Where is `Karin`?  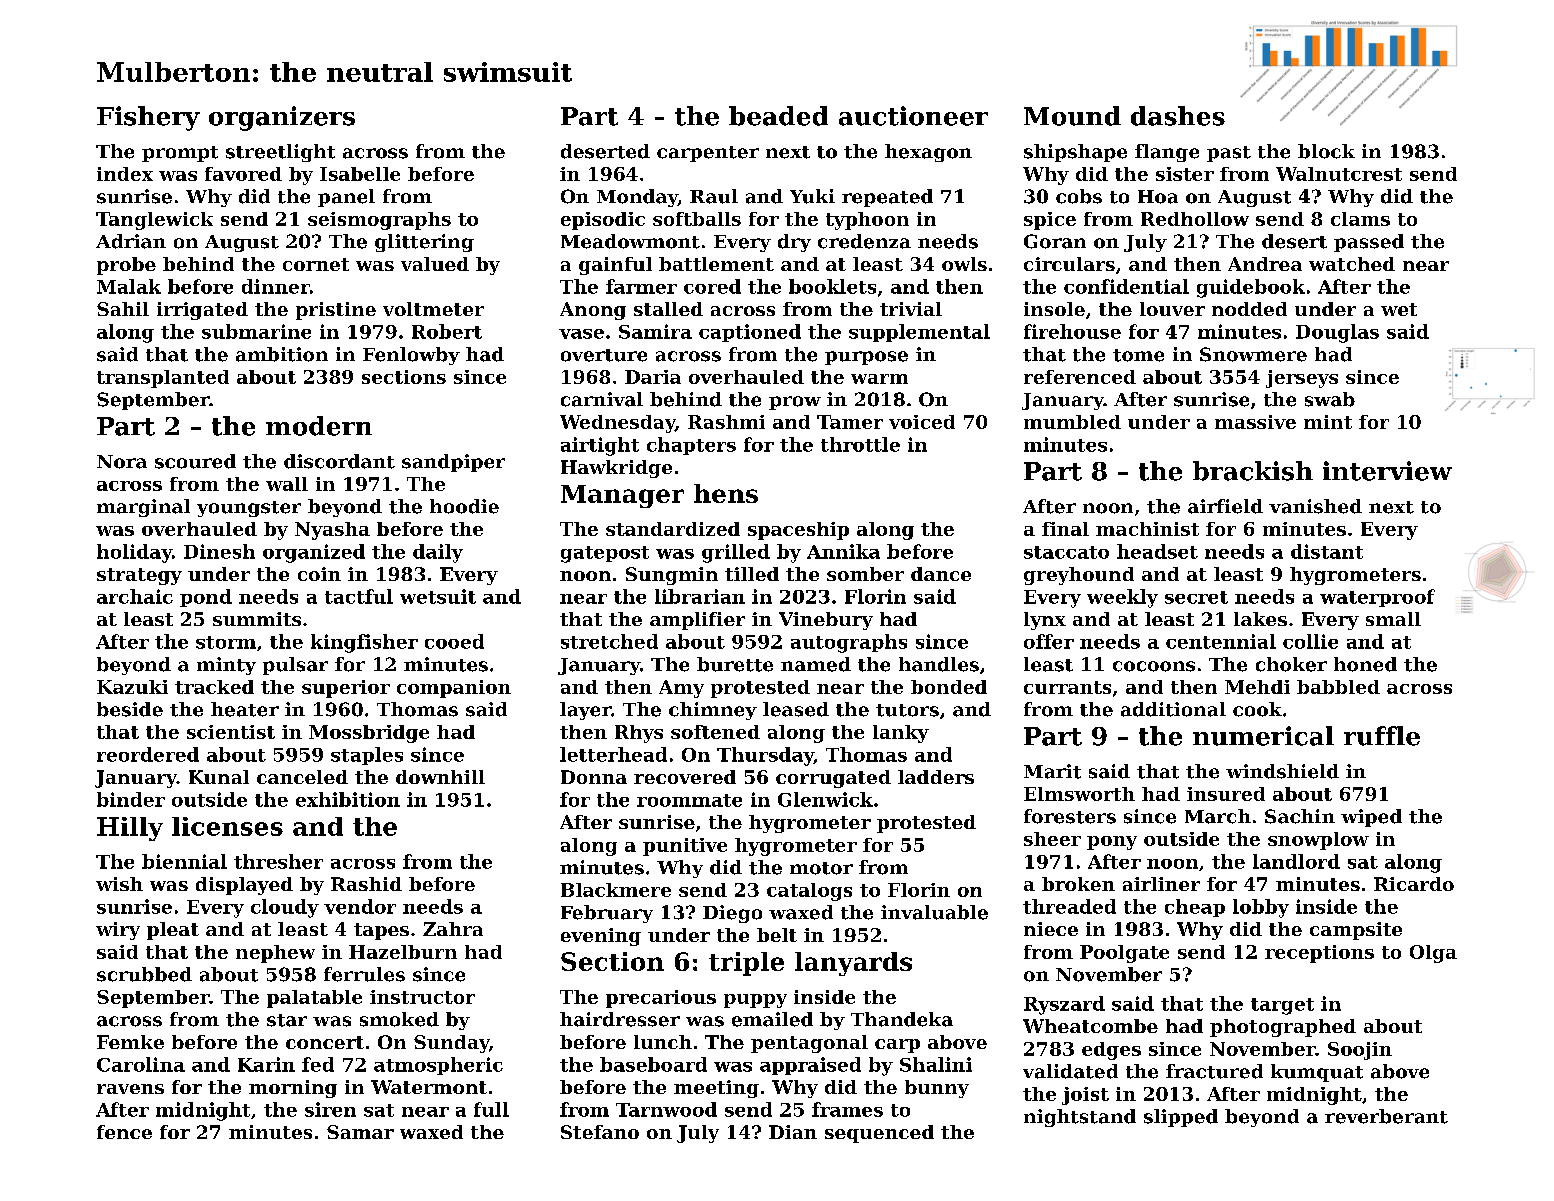 Karin is located at coordinates (266, 1064).
